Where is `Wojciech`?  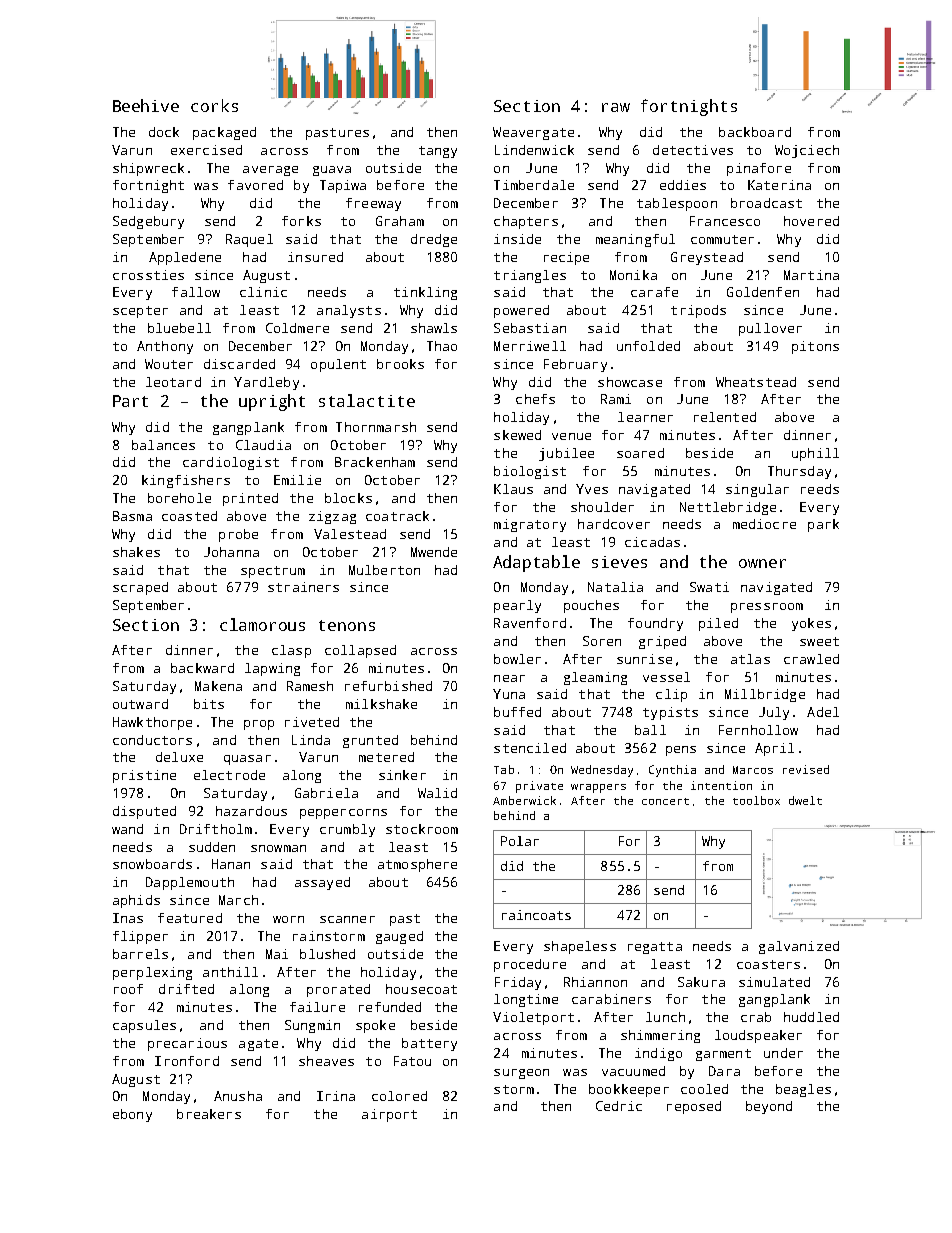
Wojciech is located at coordinates (807, 151).
